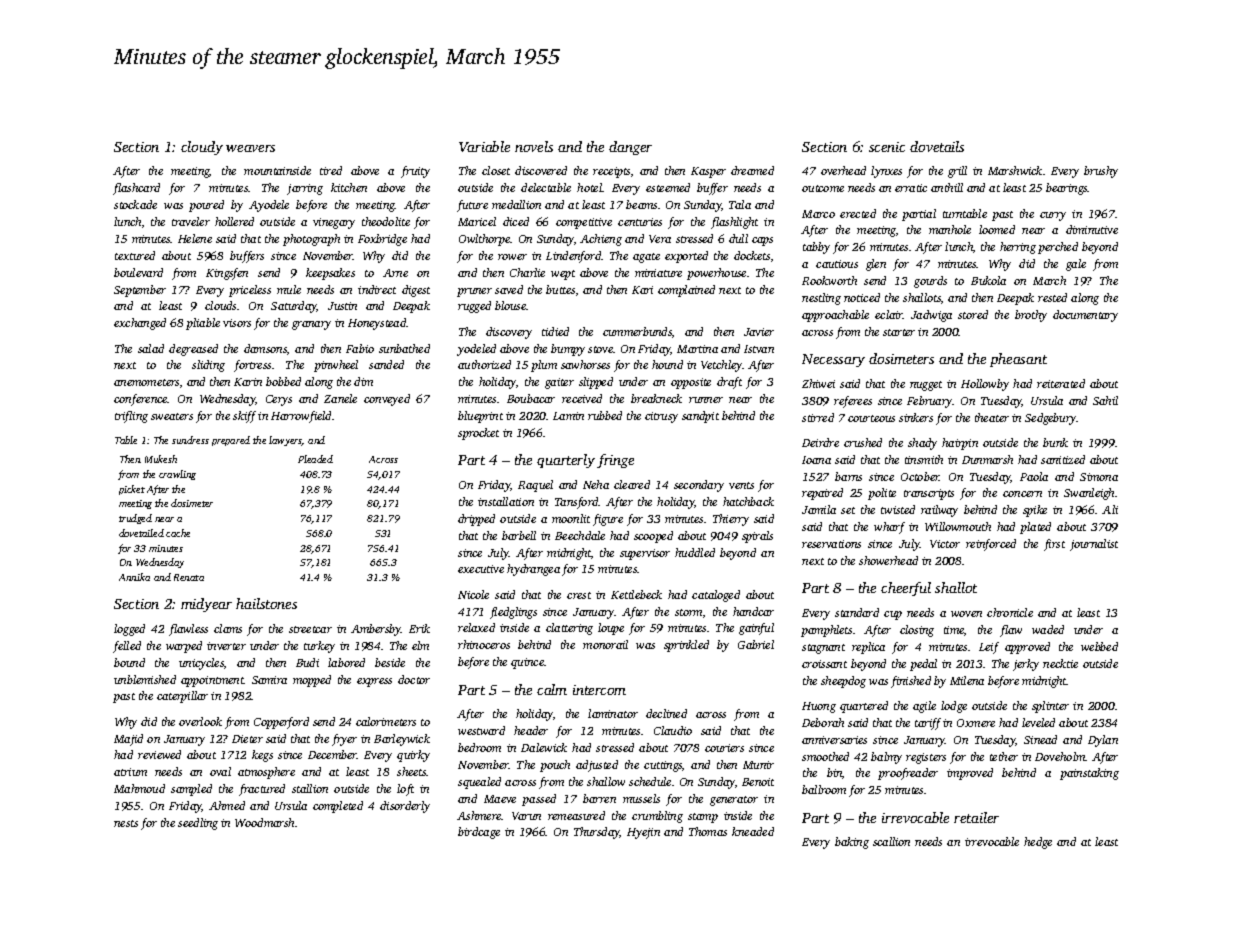 The height and width of the screenshot is (952, 1233). I want to click on scenic, so click(887, 147).
